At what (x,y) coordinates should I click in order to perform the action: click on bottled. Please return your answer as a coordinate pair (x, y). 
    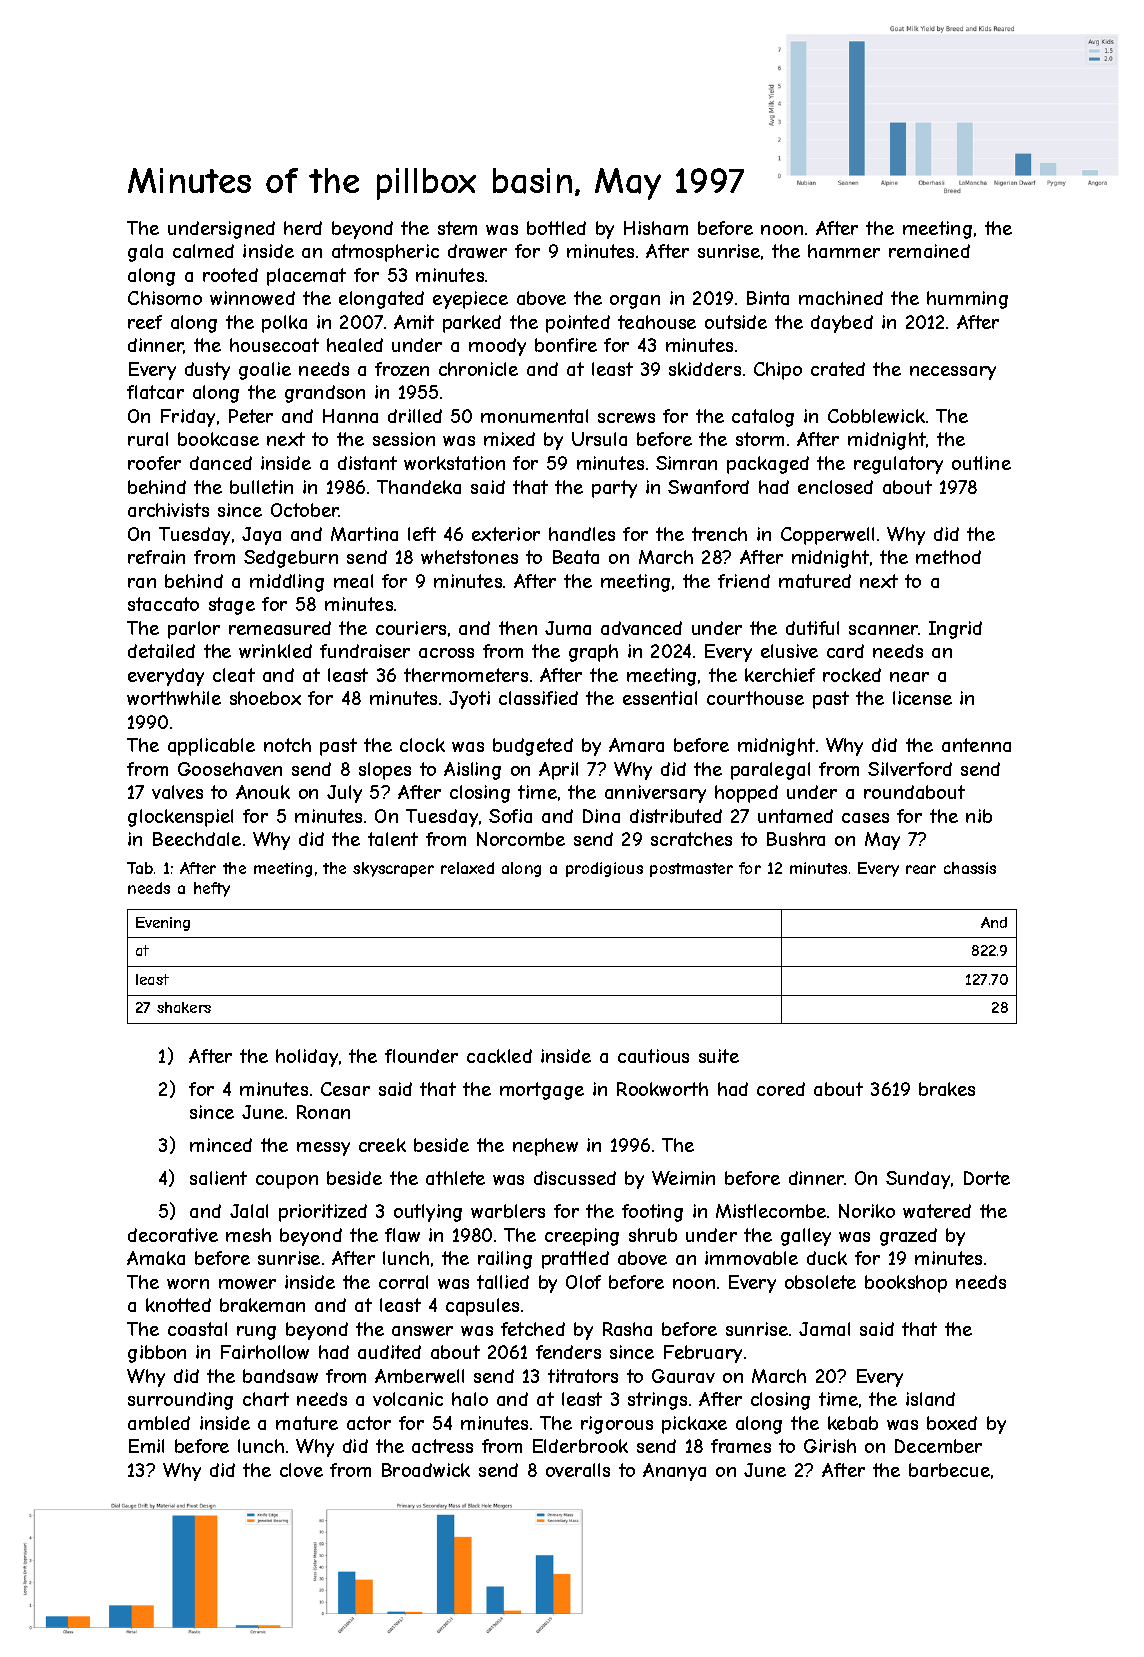
    Looking at the image, I should click on (556, 228).
